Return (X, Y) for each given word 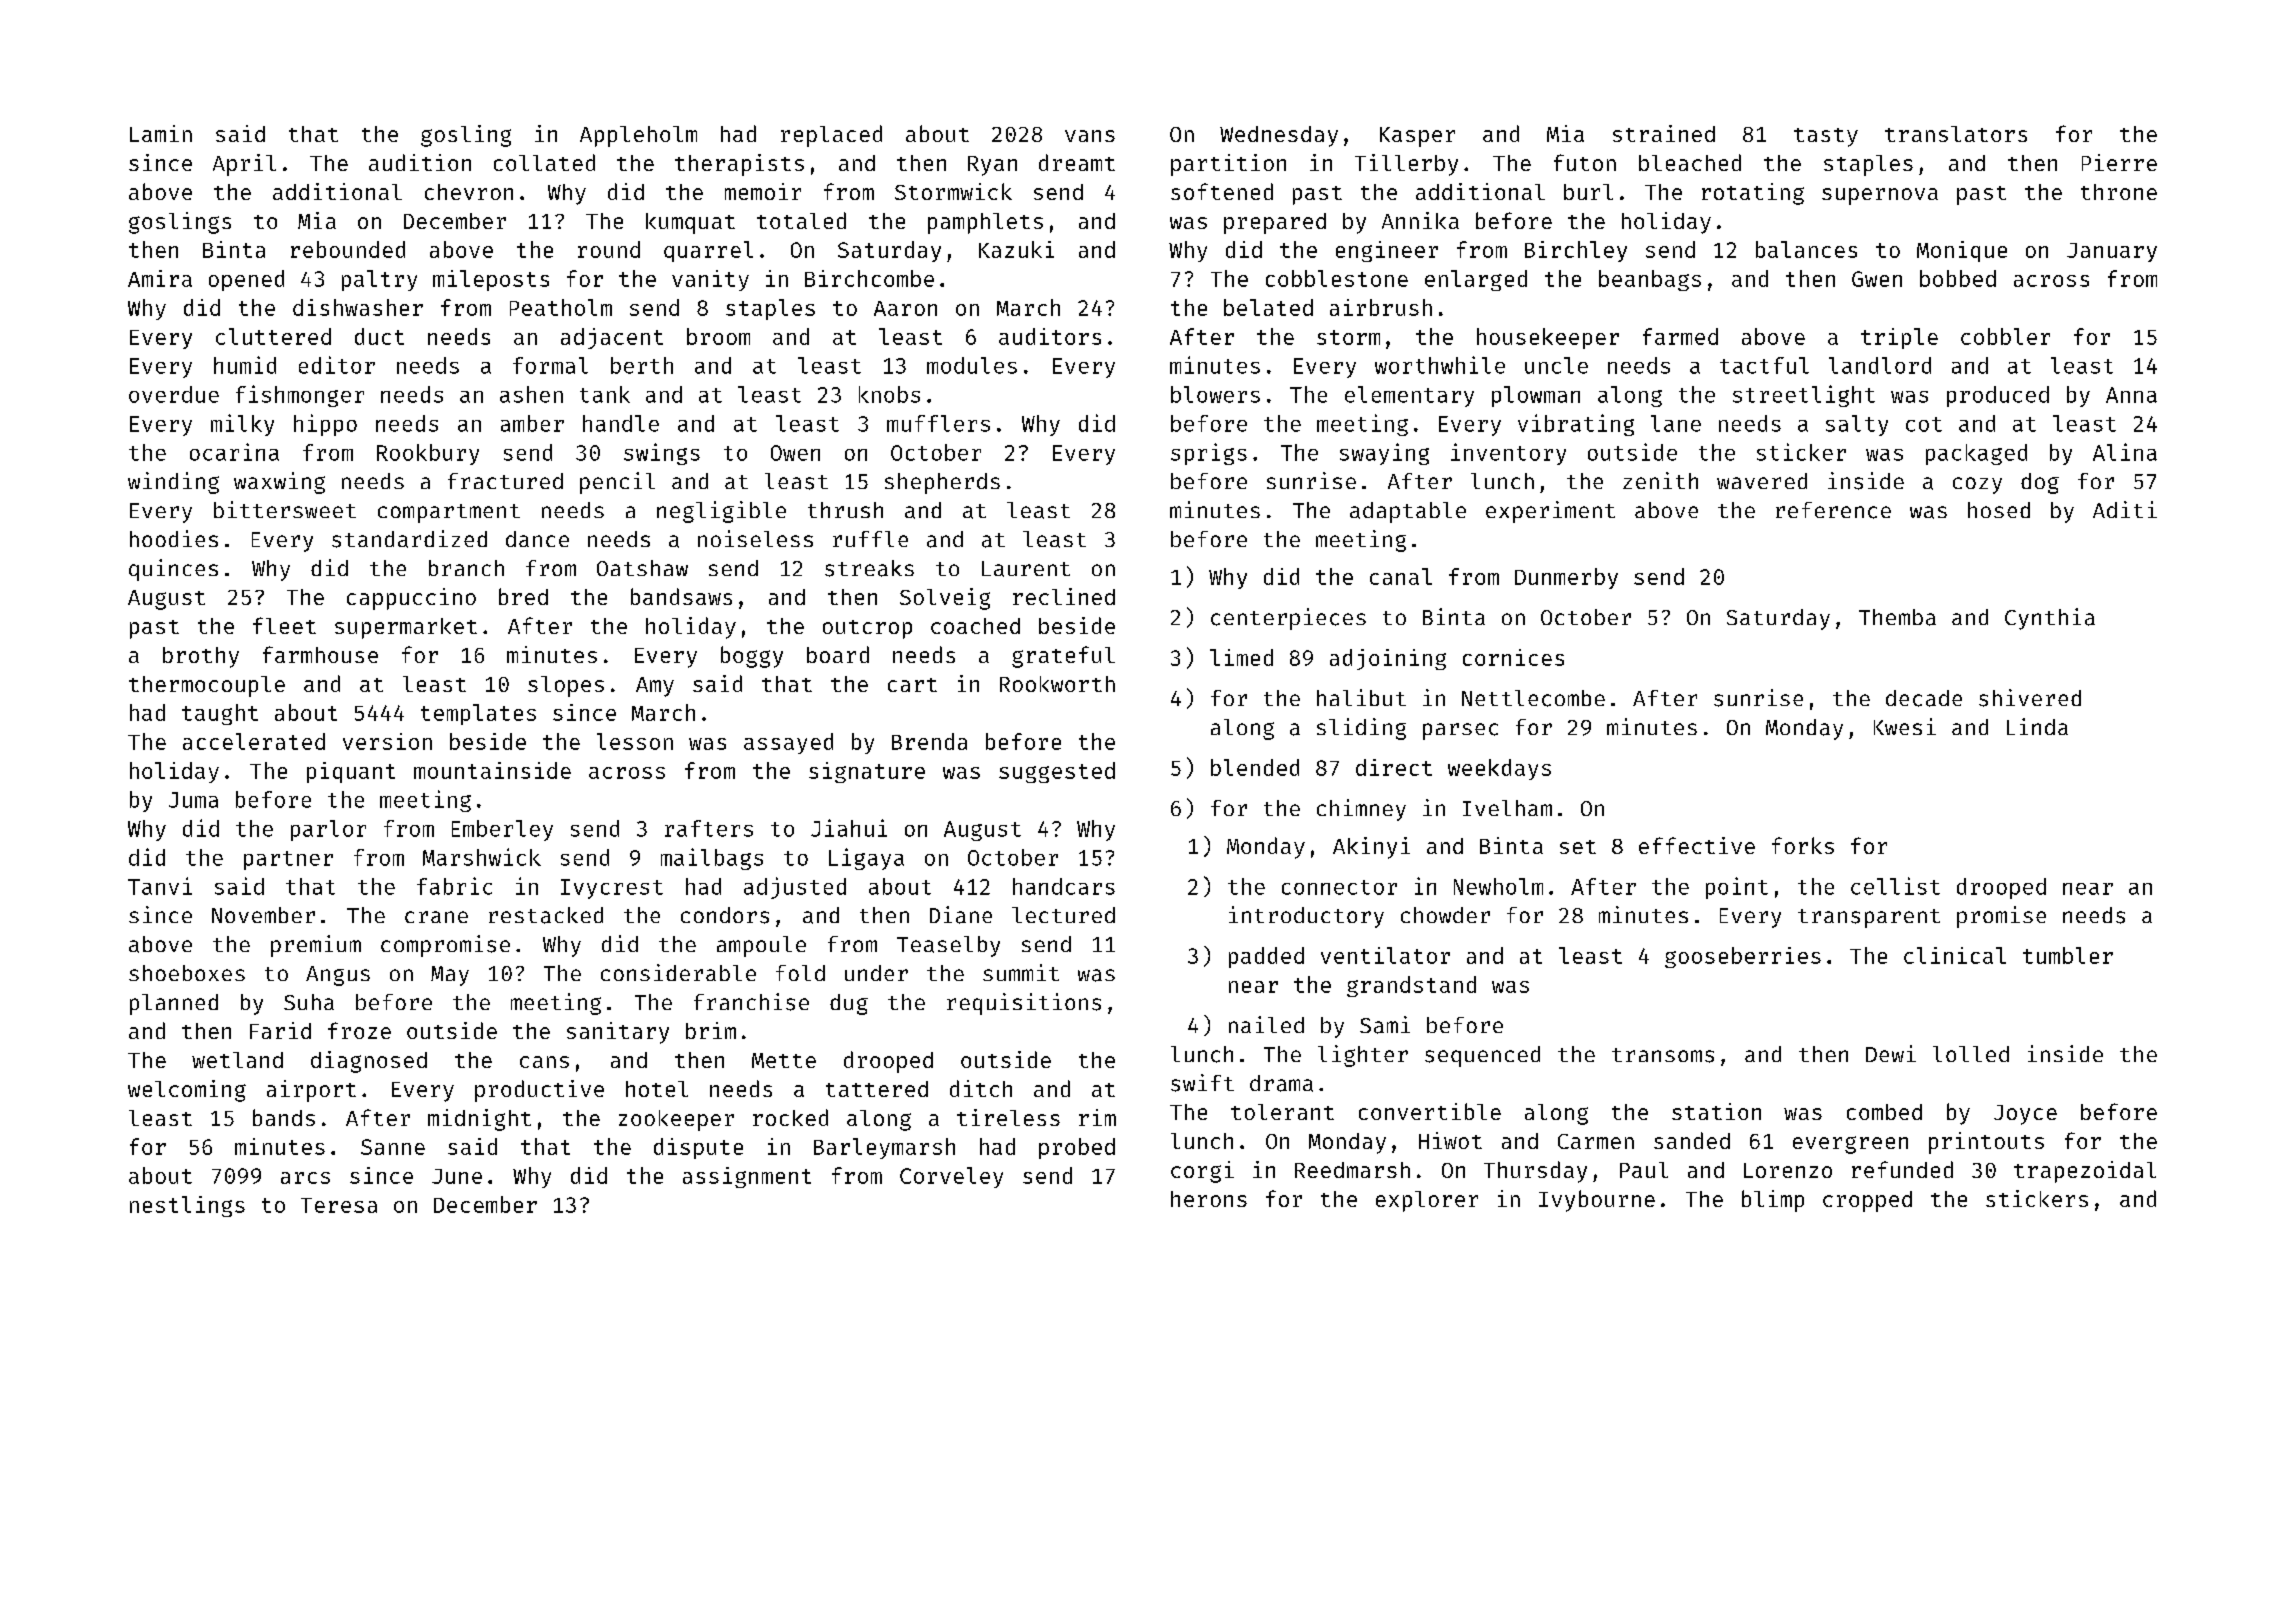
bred (523, 596)
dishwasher (358, 307)
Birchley (1576, 251)
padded (1266, 957)
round (609, 249)
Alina (2125, 452)
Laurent (1026, 569)
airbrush (1381, 307)
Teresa (339, 1205)
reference (1833, 510)
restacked (546, 915)
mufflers (938, 423)
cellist (1895, 886)
